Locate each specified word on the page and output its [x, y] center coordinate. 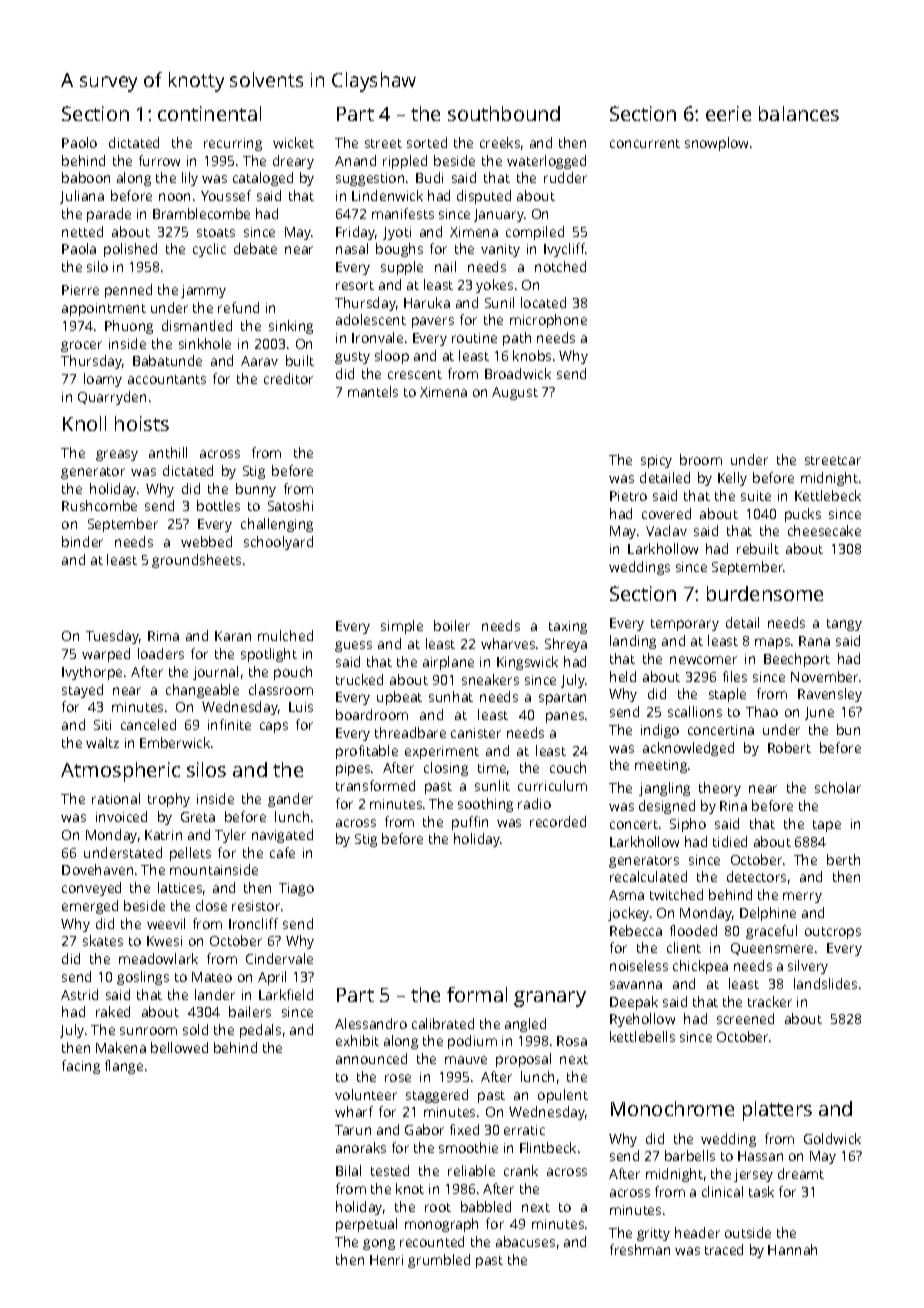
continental [209, 113]
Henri [386, 1260]
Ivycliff [565, 250]
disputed [484, 197]
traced [724, 1249]
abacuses [525, 1241]
